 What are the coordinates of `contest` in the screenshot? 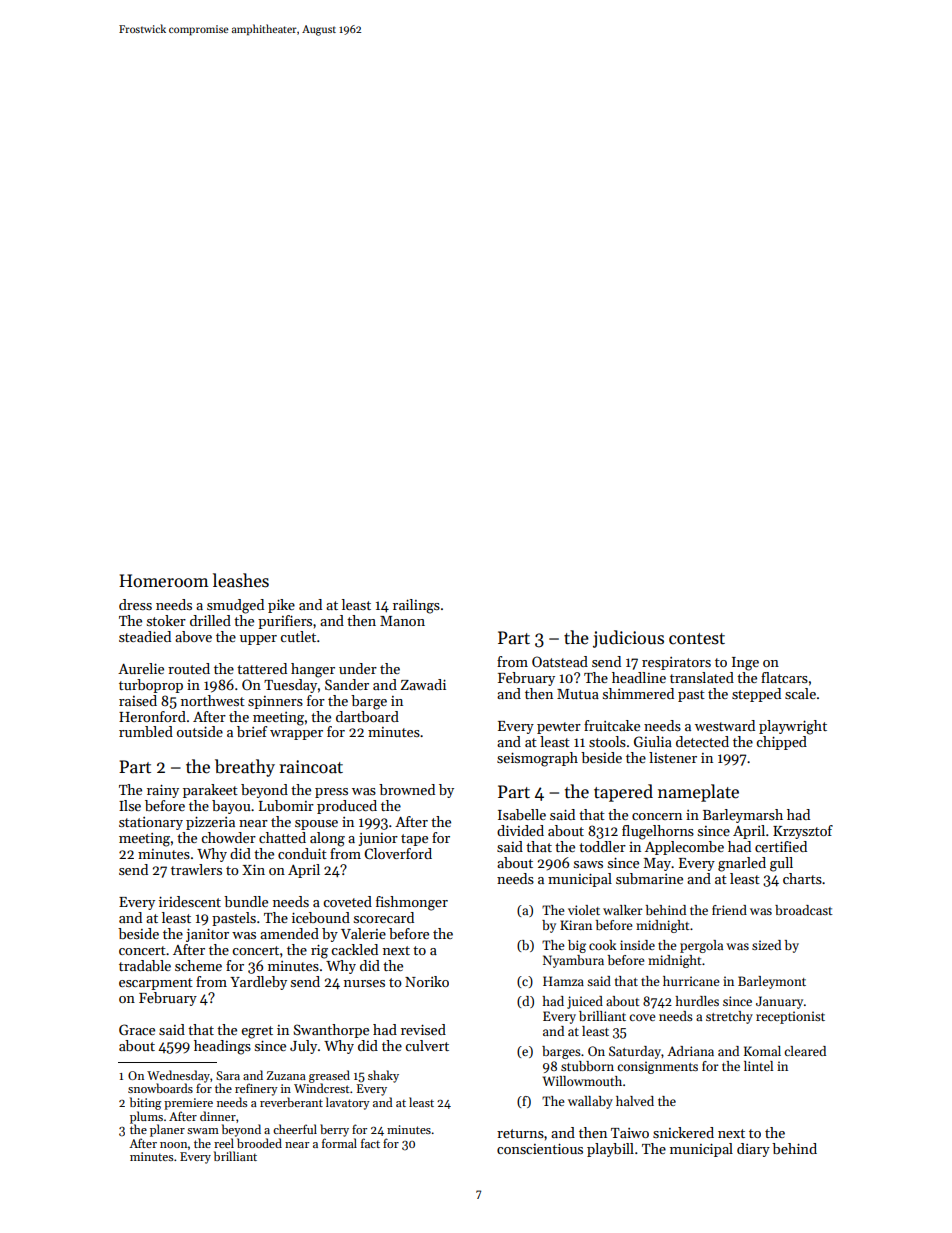 It's located at (697, 639).
